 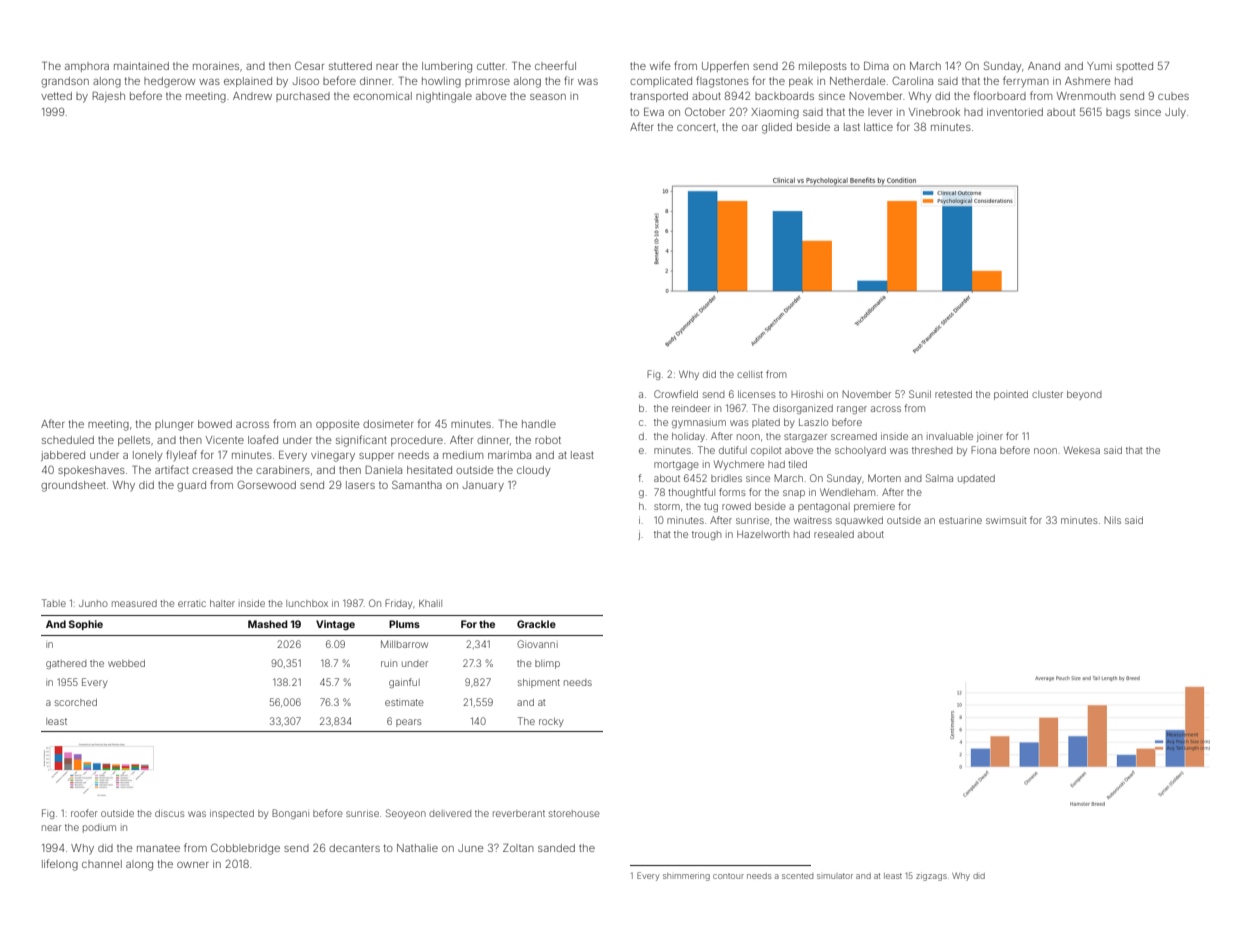 What do you see at coordinates (303, 97) in the screenshot?
I see `purchased` at bounding box center [303, 97].
